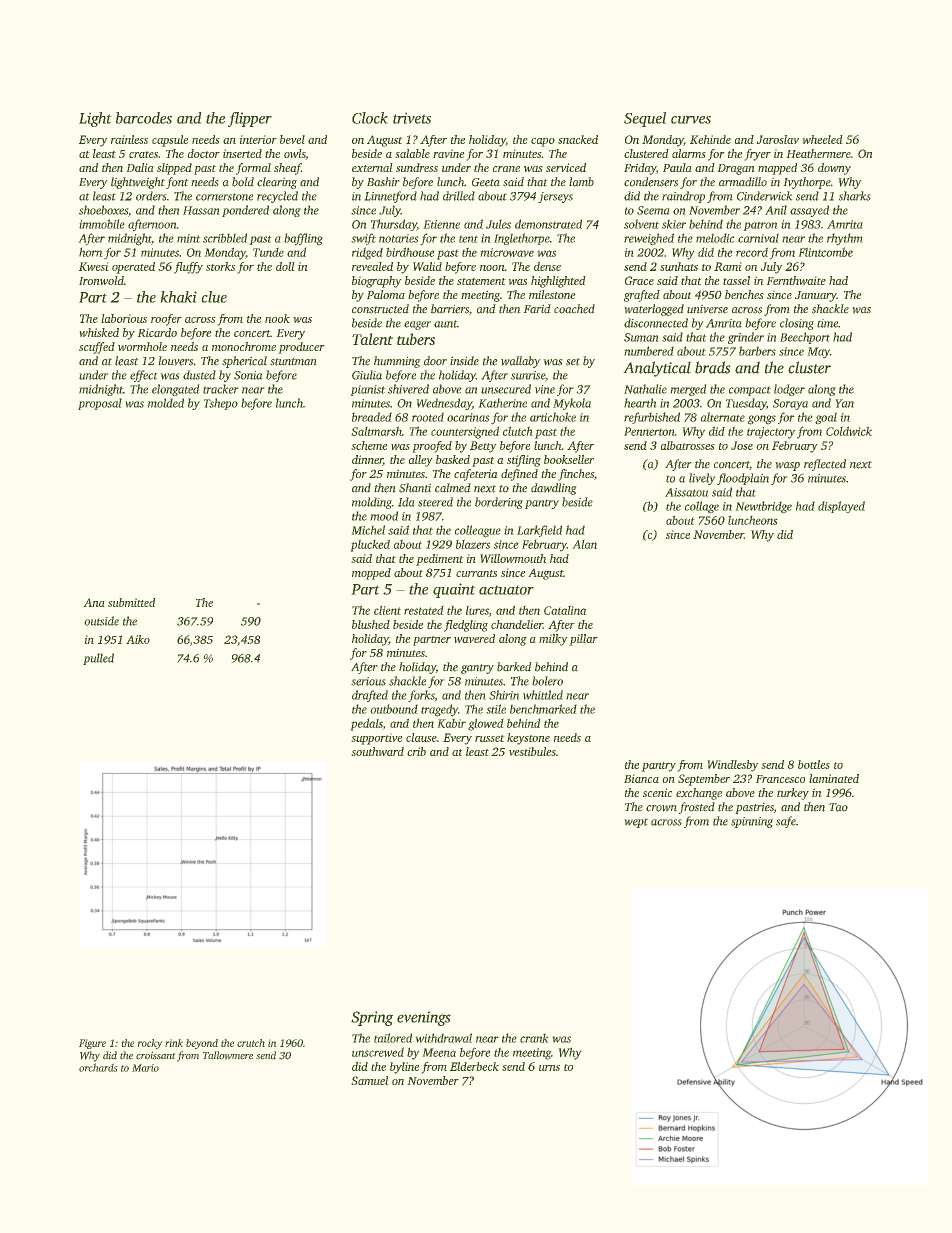  Describe the element at coordinates (752, 822) in the document. I see `spinning` at that location.
